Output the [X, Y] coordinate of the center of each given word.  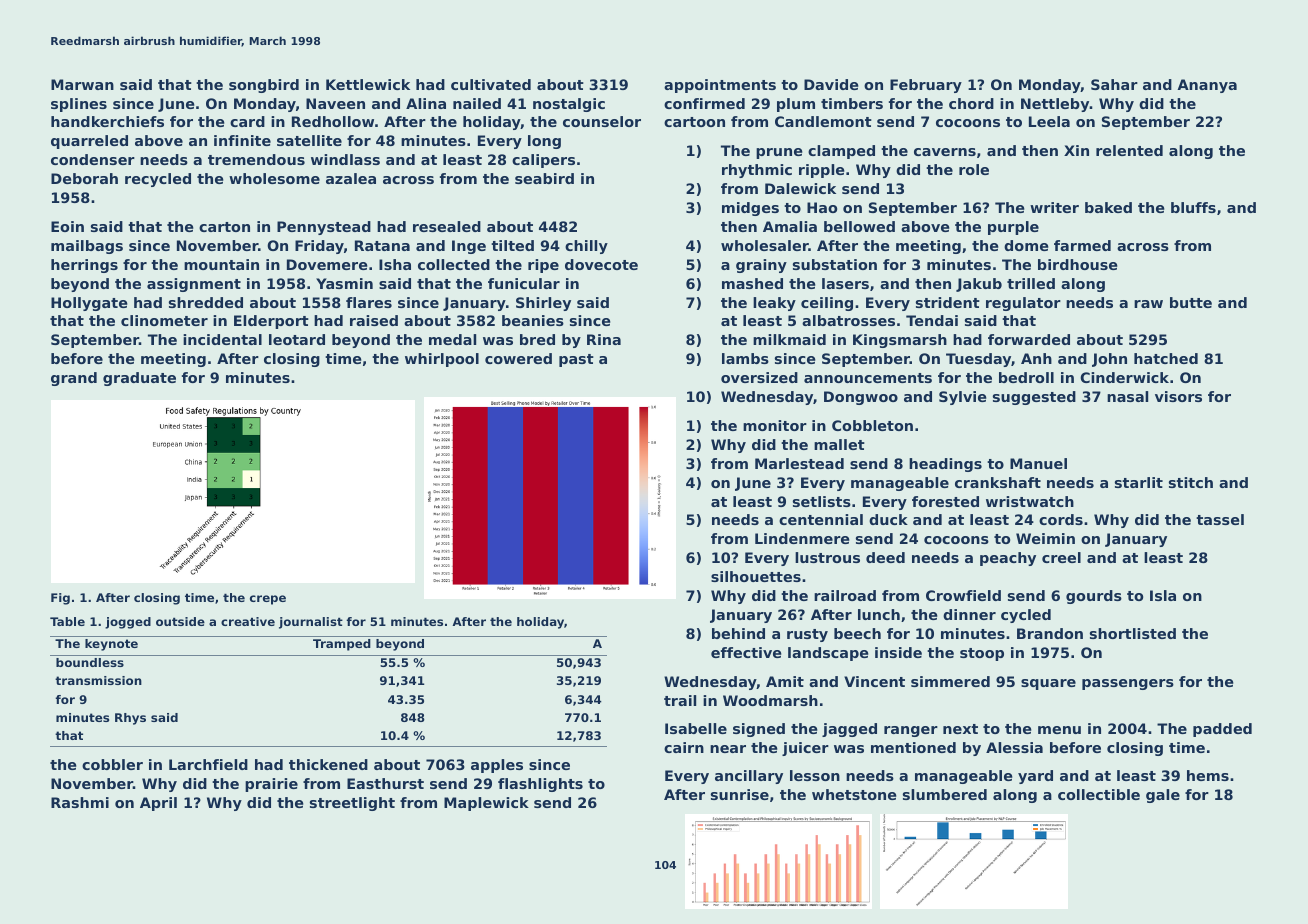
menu [1059, 730]
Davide [831, 84]
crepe [268, 600]
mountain [221, 264]
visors [1178, 396]
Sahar [1114, 84]
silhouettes [756, 576]
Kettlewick [368, 84]
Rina [604, 339]
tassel [1220, 519]
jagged [849, 730]
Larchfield [208, 764]
